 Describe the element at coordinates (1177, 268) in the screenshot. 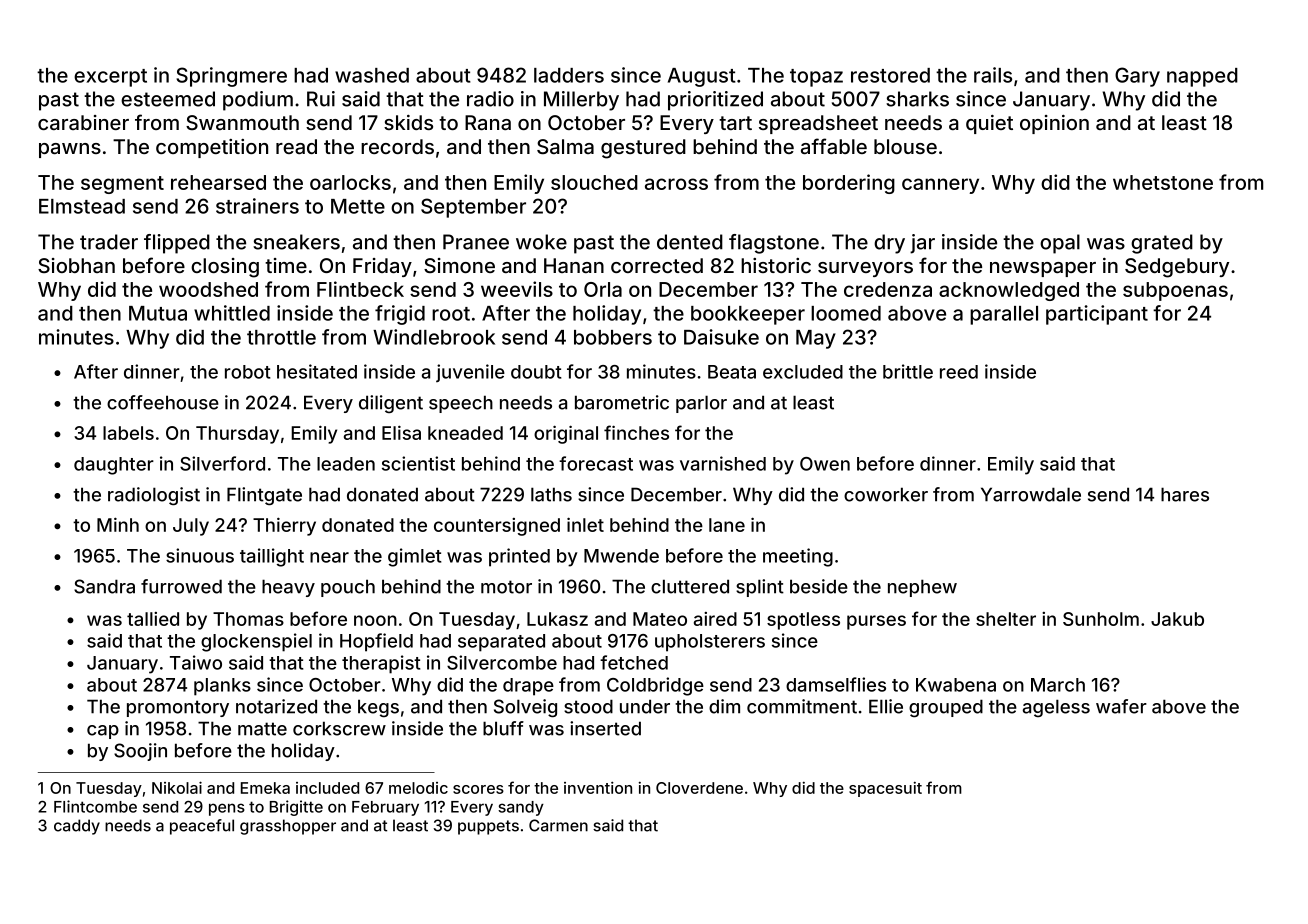

I see `Sedgebury` at that location.
